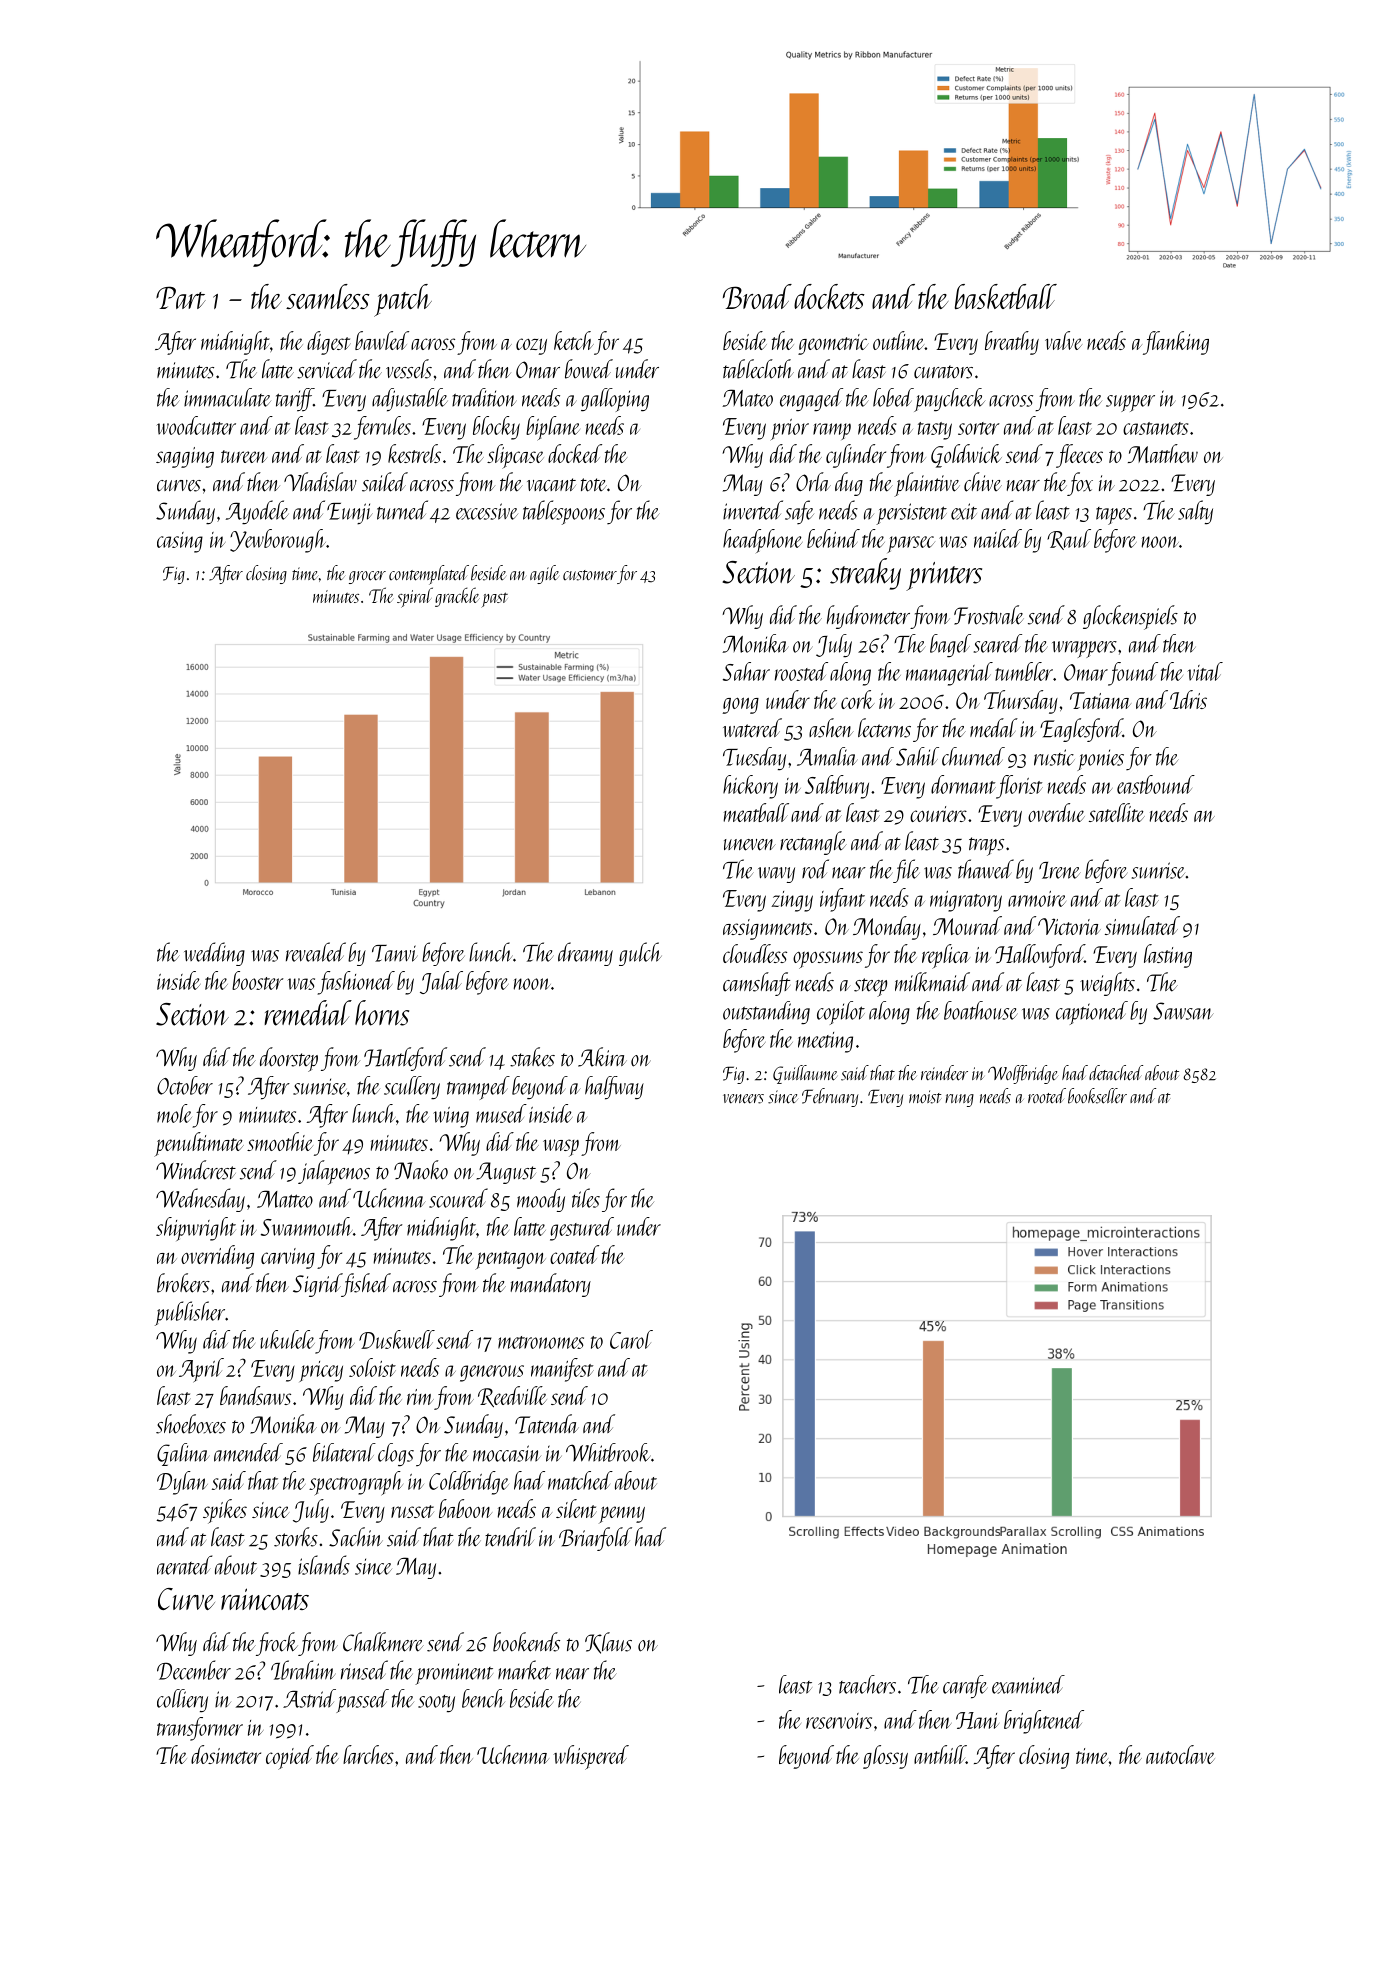  What do you see at coordinates (1097, 1096) in the image?
I see `bookseller` at bounding box center [1097, 1096].
